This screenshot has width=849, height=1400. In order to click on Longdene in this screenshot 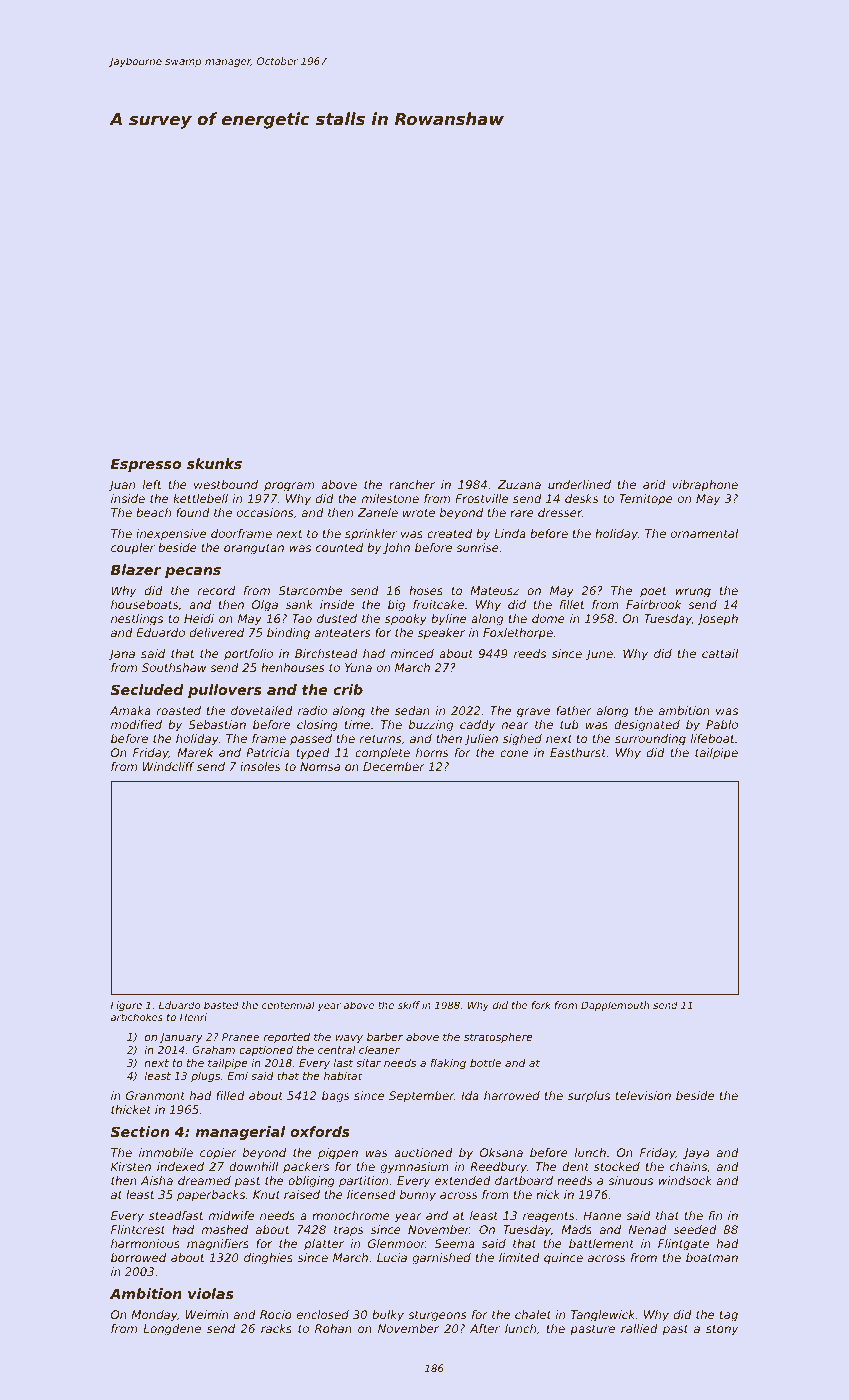, I will do `click(172, 1330)`.
